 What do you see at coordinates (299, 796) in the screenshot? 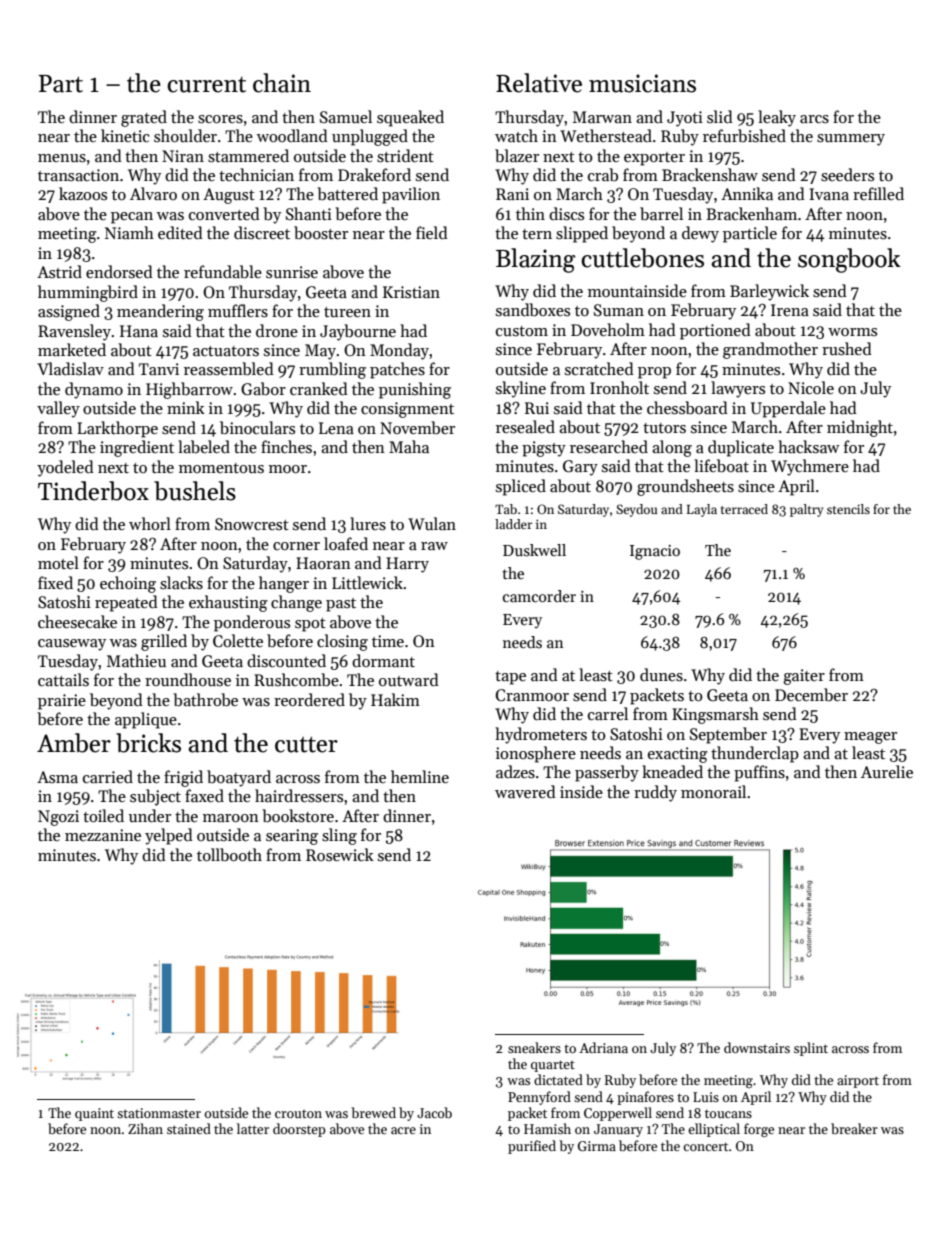
I see `hairdressers` at bounding box center [299, 796].
